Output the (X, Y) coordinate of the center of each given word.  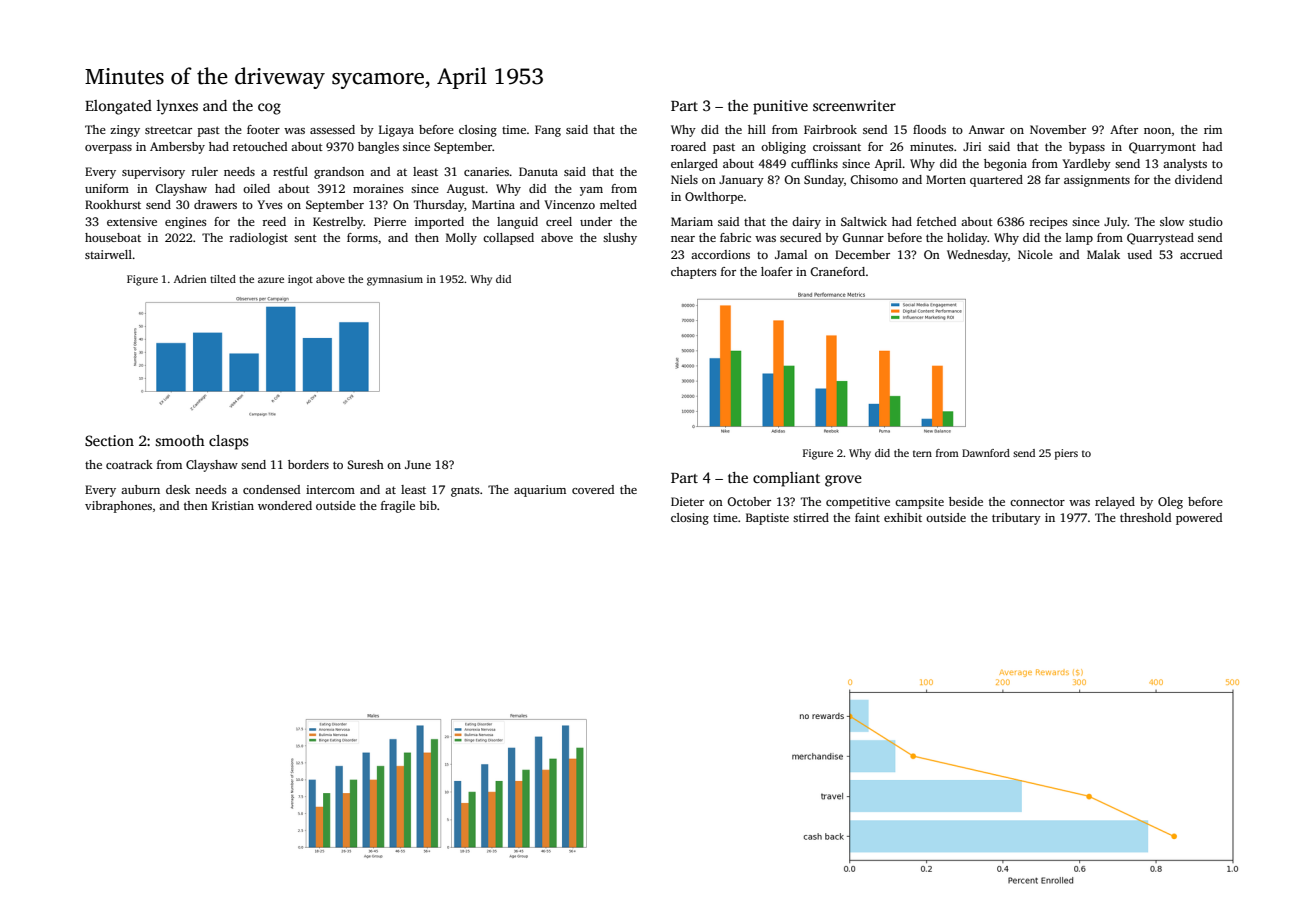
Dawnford (986, 453)
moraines (378, 188)
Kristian (233, 505)
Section (109, 440)
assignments (1097, 181)
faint (867, 517)
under (596, 221)
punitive (780, 107)
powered (1199, 519)
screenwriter (854, 105)
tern (922, 453)
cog (269, 109)
